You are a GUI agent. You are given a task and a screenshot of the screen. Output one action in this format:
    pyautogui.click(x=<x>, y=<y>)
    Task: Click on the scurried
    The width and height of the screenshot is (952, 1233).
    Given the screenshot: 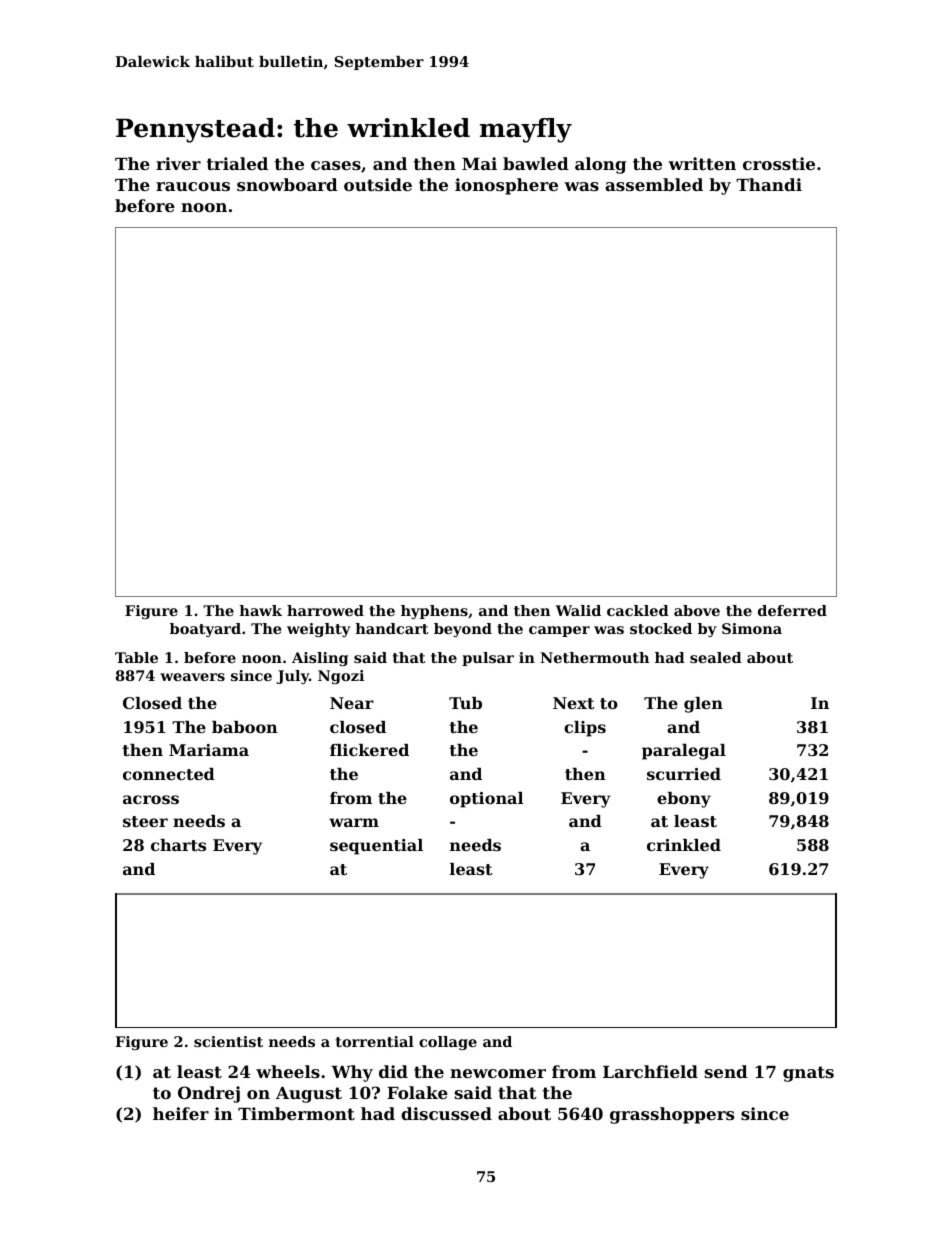 What is the action you would take?
    pyautogui.click(x=684, y=774)
